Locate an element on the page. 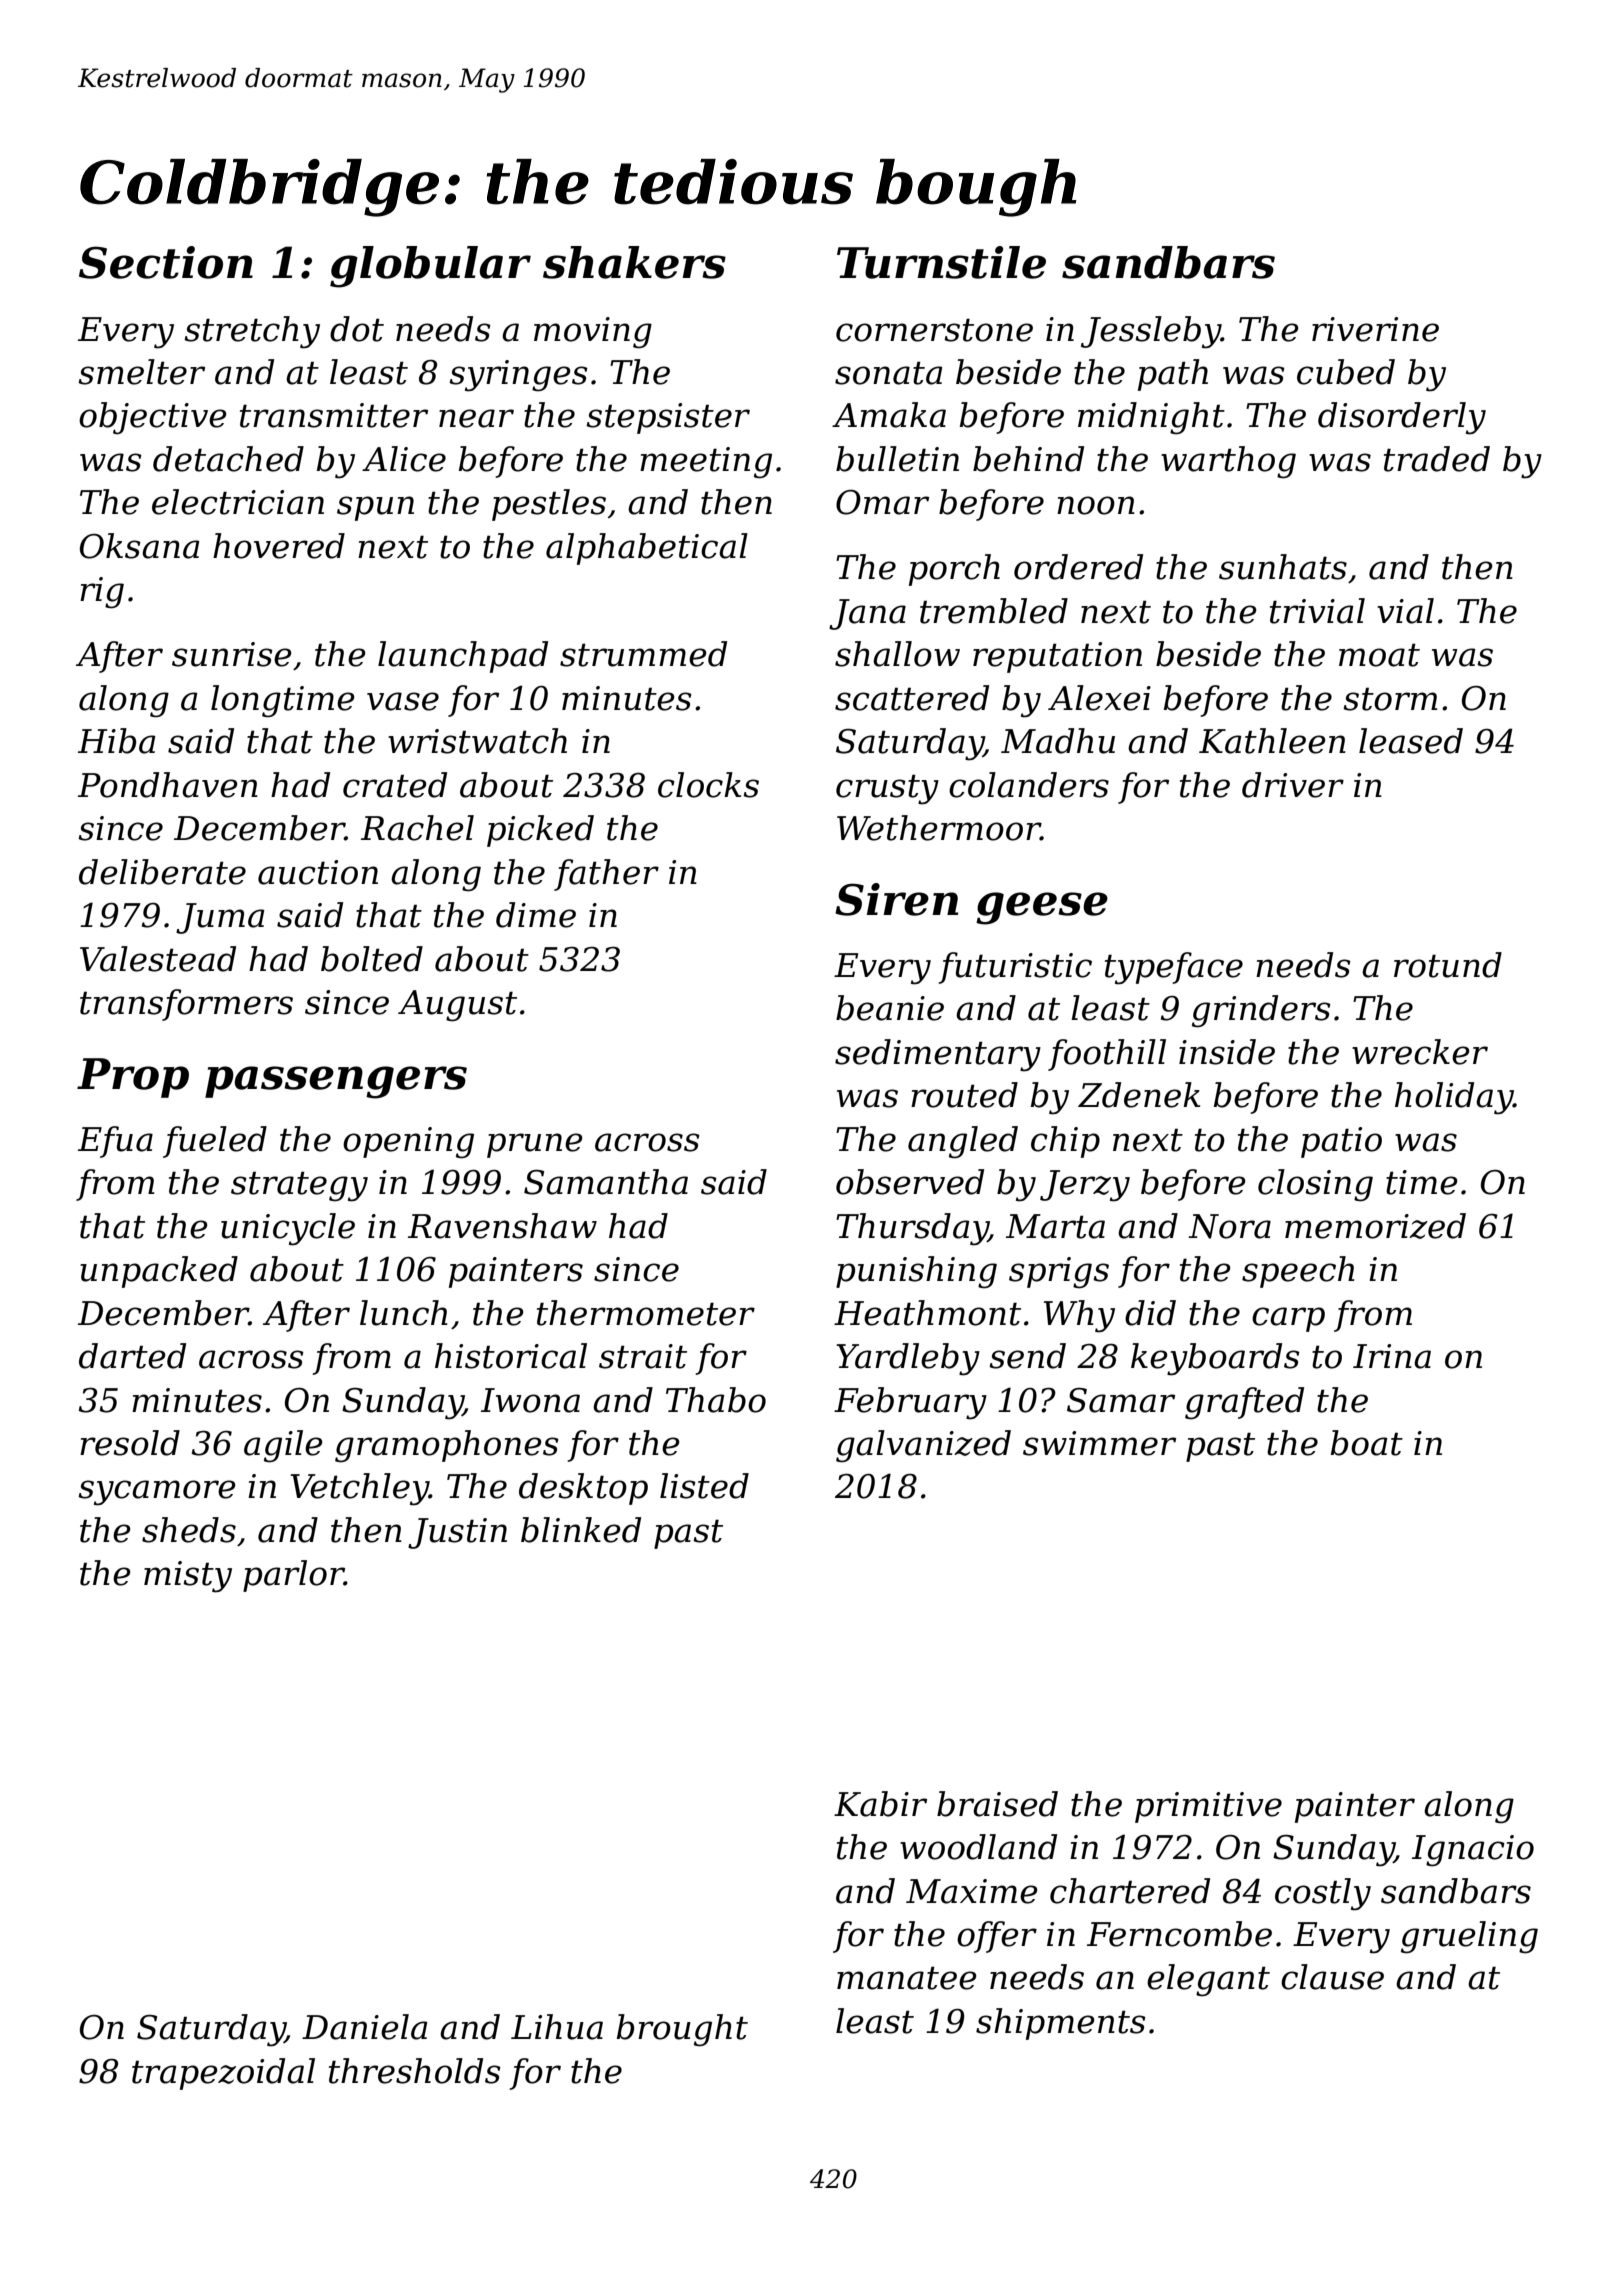  wrecker is located at coordinates (1420, 1052).
